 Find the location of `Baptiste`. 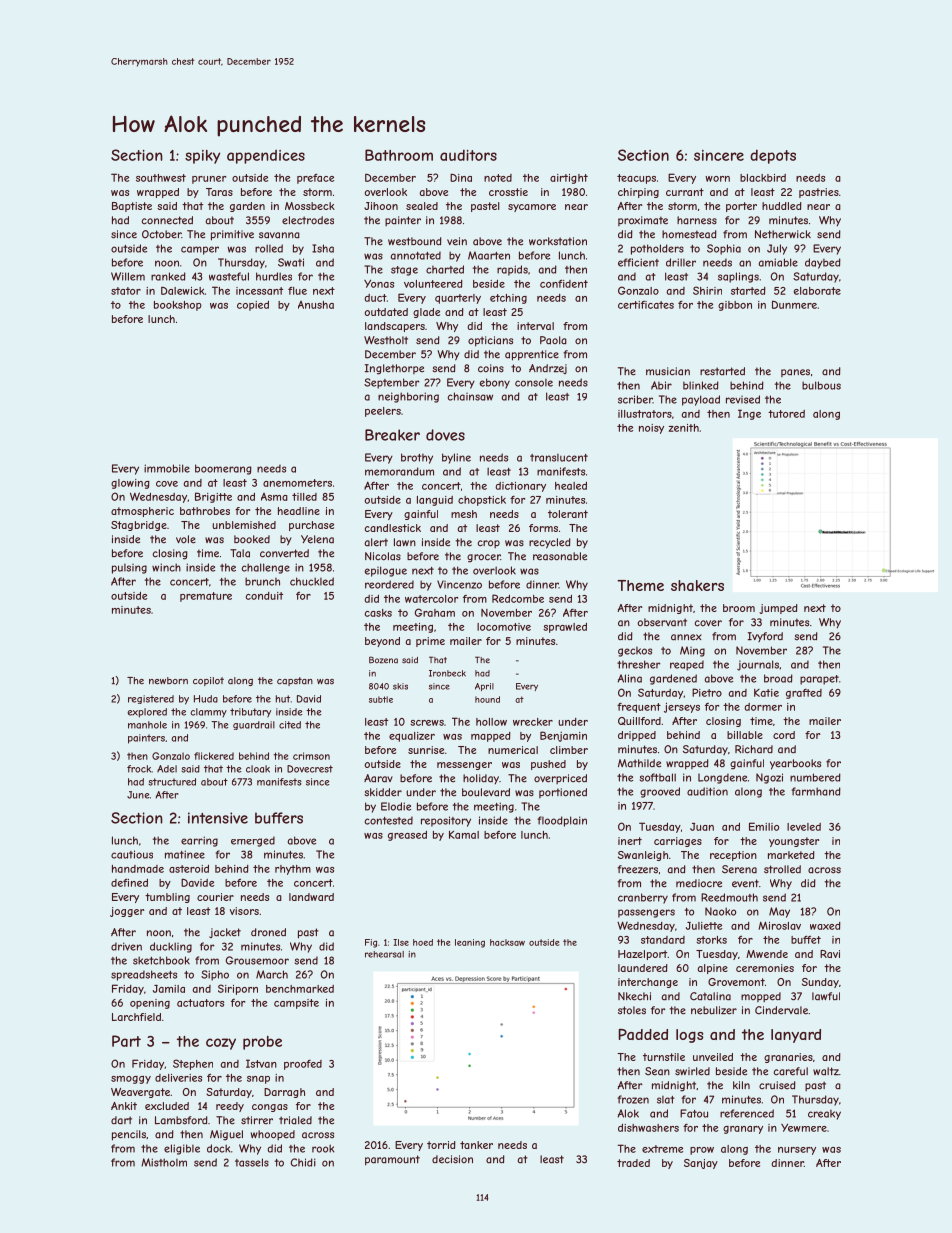

Baptiste is located at coordinates (132, 207).
